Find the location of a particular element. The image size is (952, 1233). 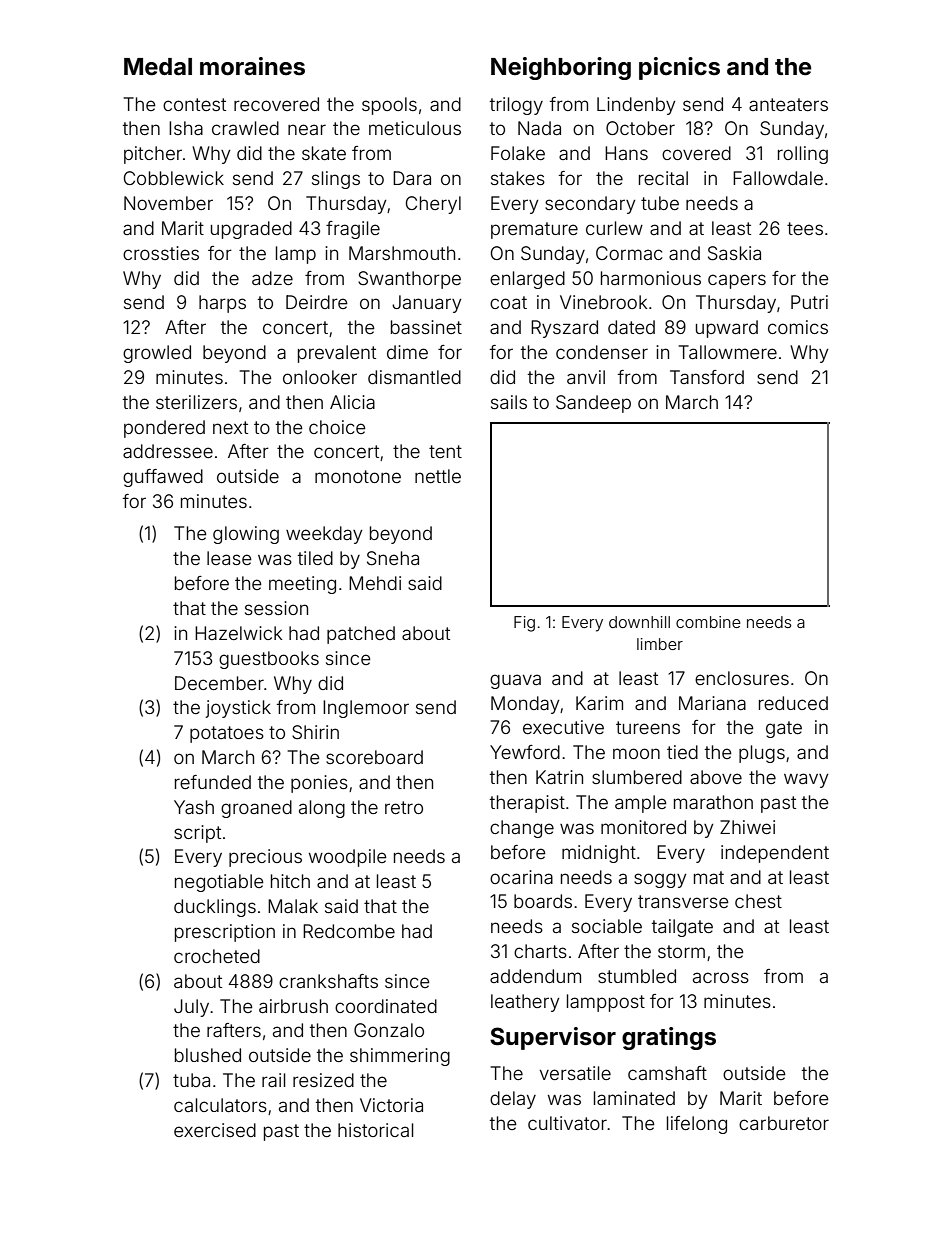

Medal is located at coordinates (158, 67).
